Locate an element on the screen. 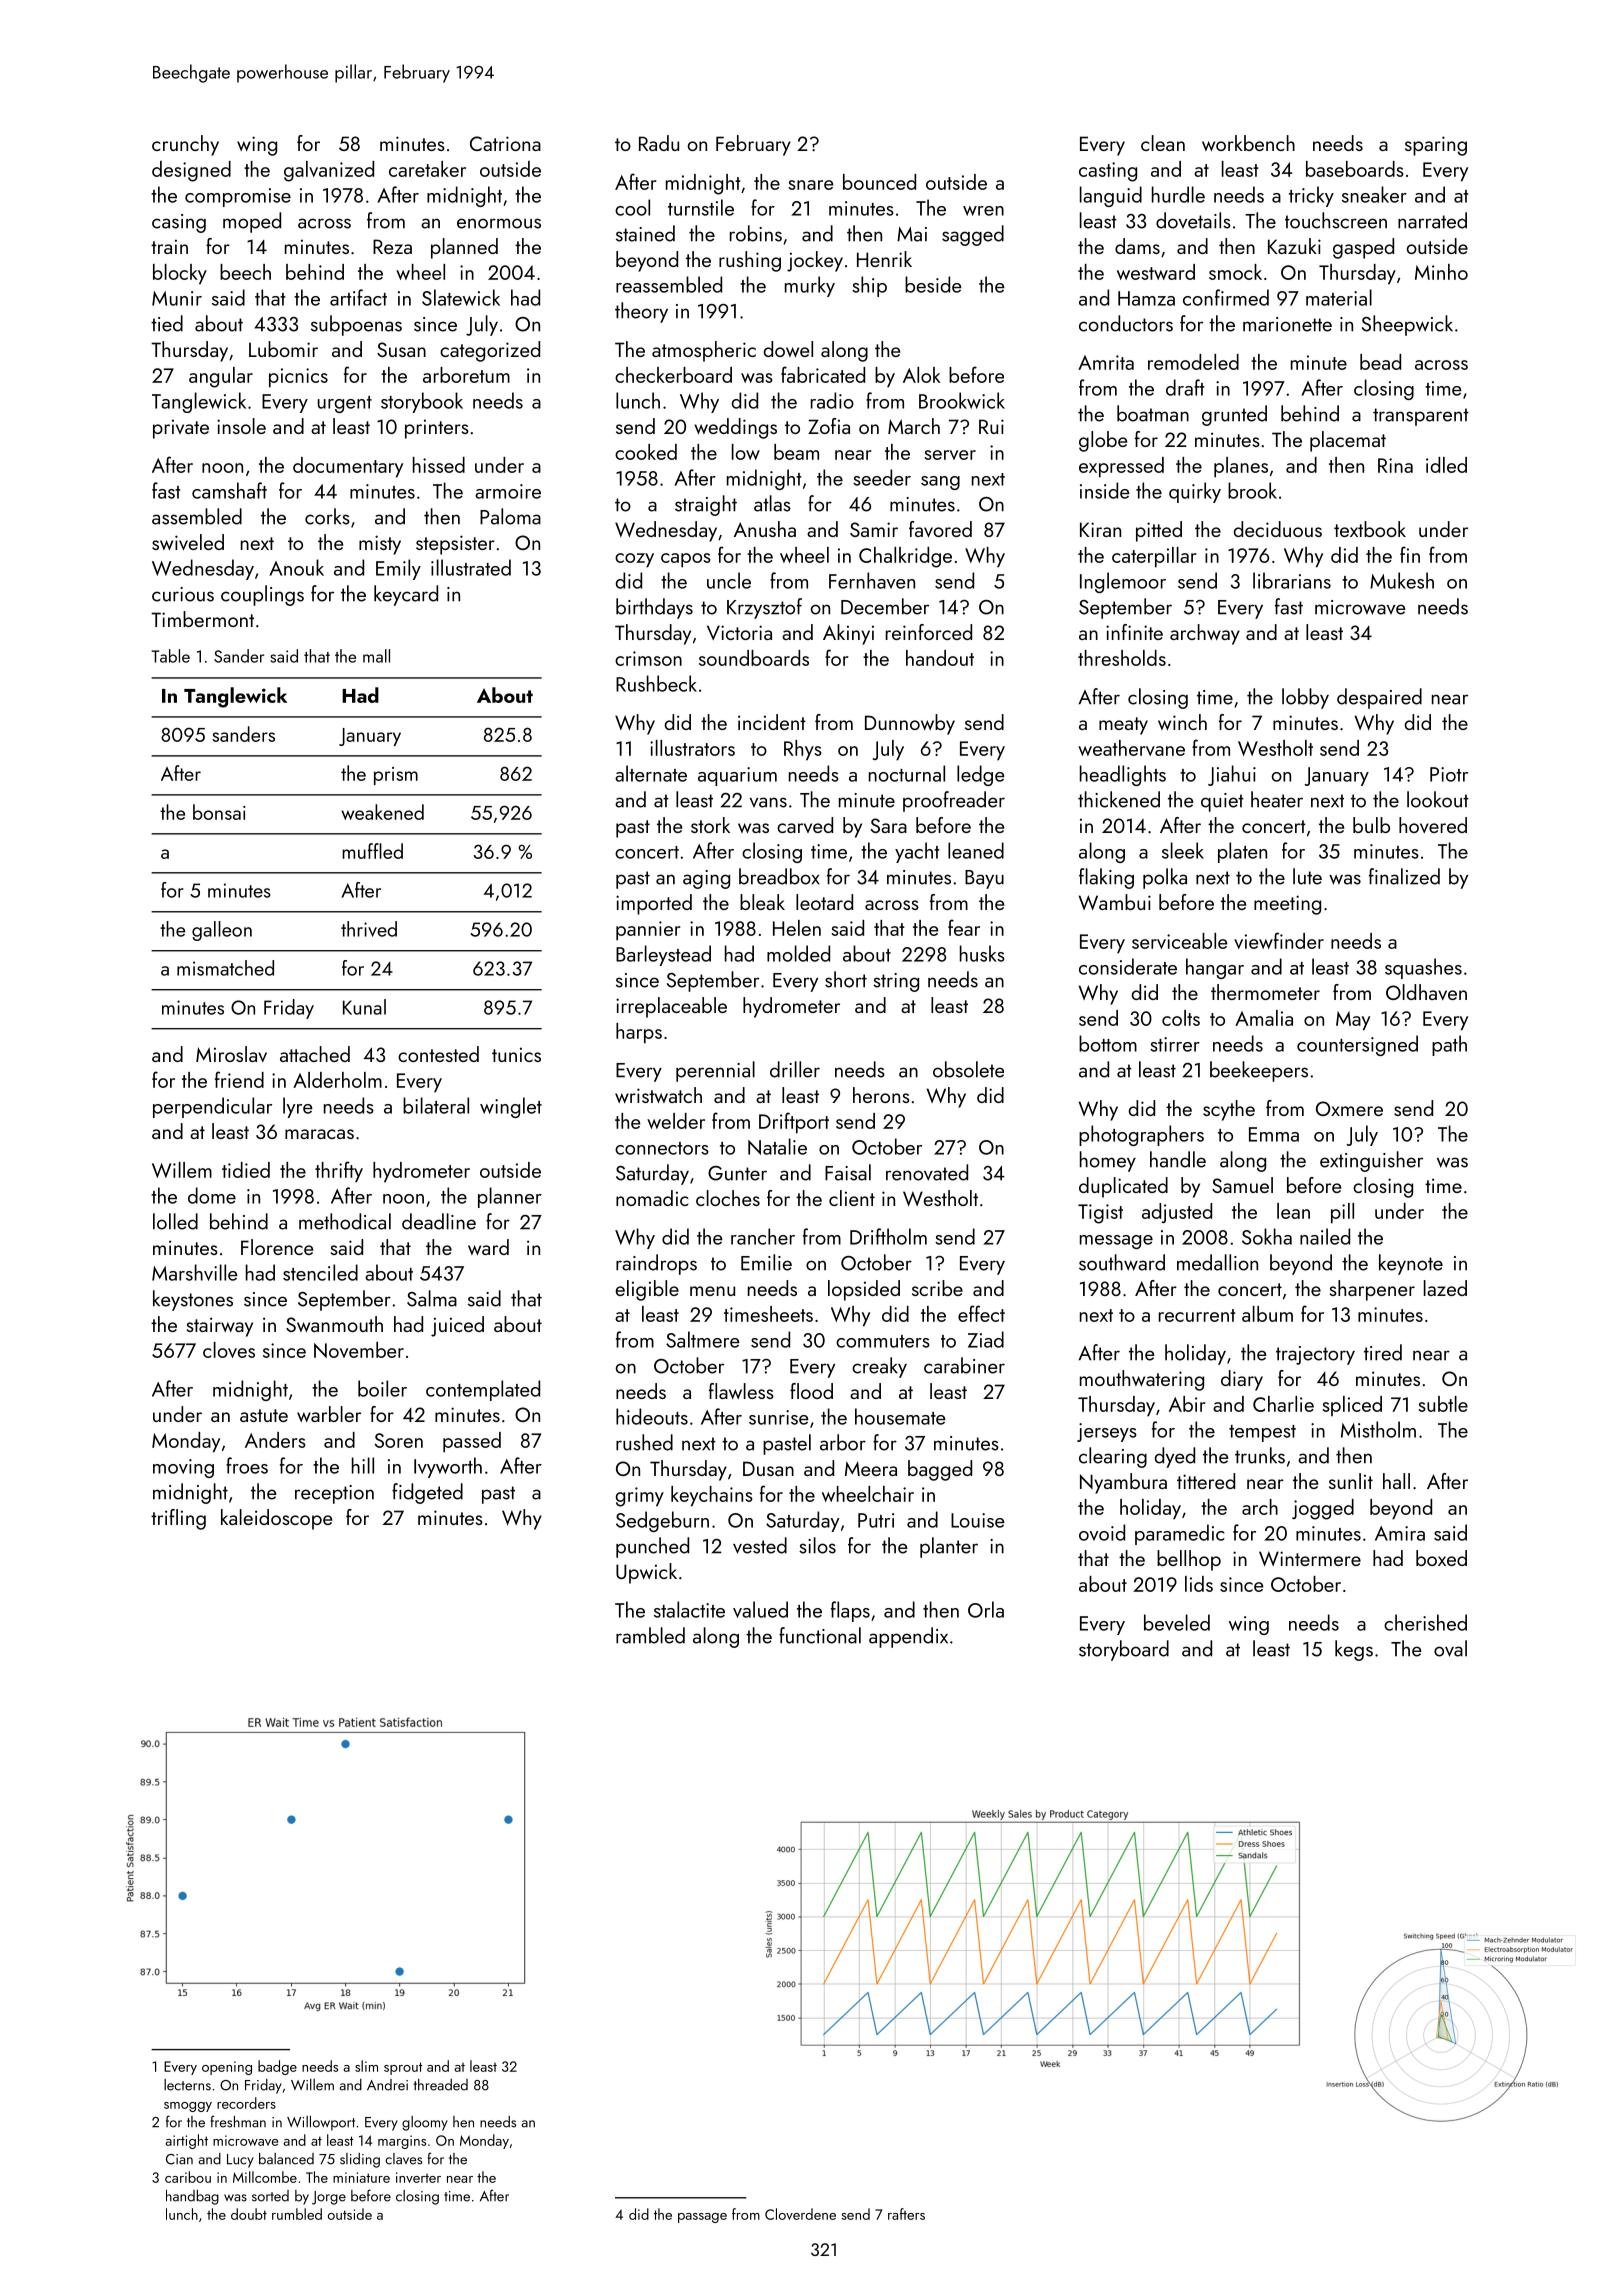 This screenshot has height=2292, width=1620. fidgeted is located at coordinates (427, 1493).
